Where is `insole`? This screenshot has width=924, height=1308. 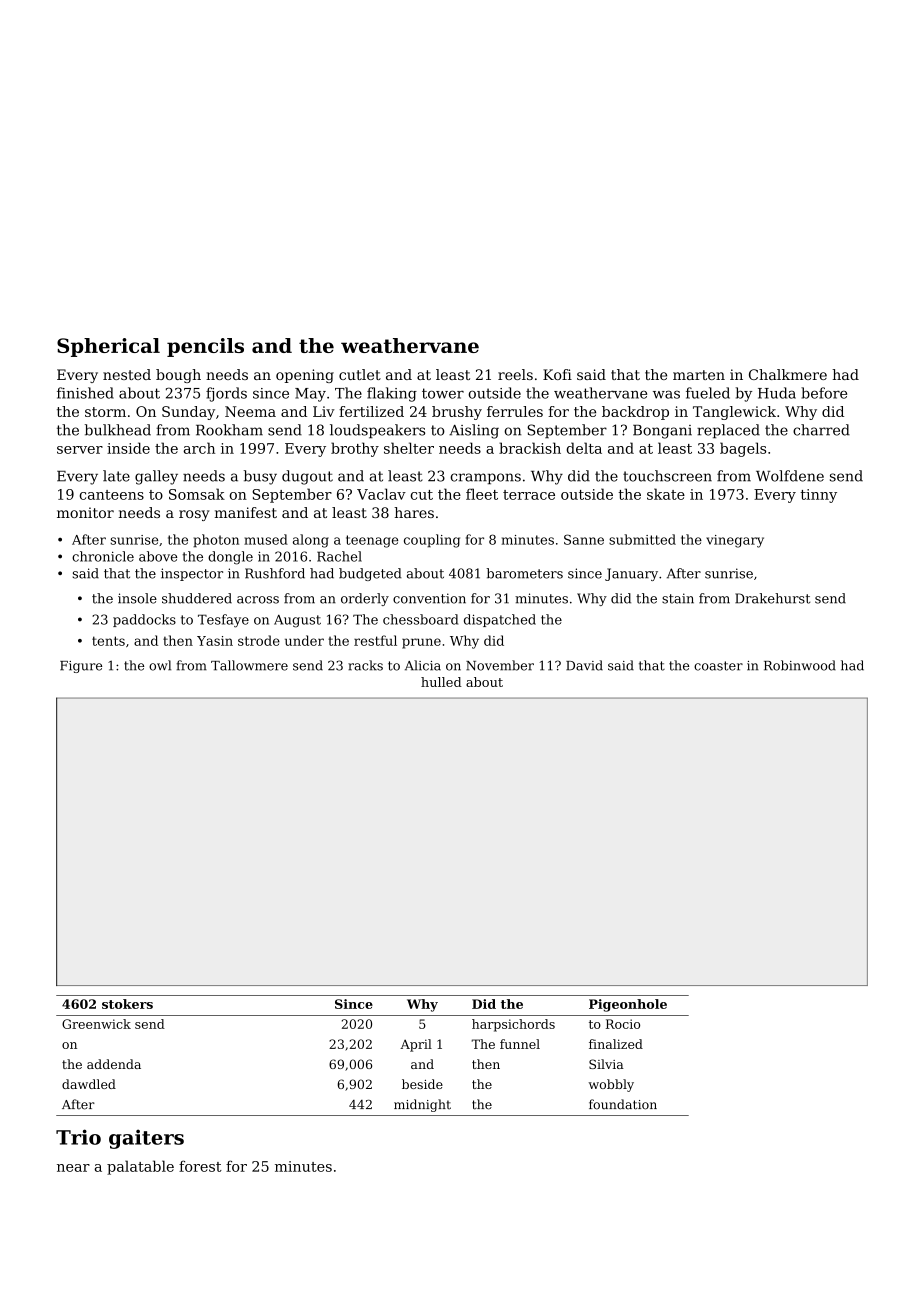 insole is located at coordinates (137, 598).
